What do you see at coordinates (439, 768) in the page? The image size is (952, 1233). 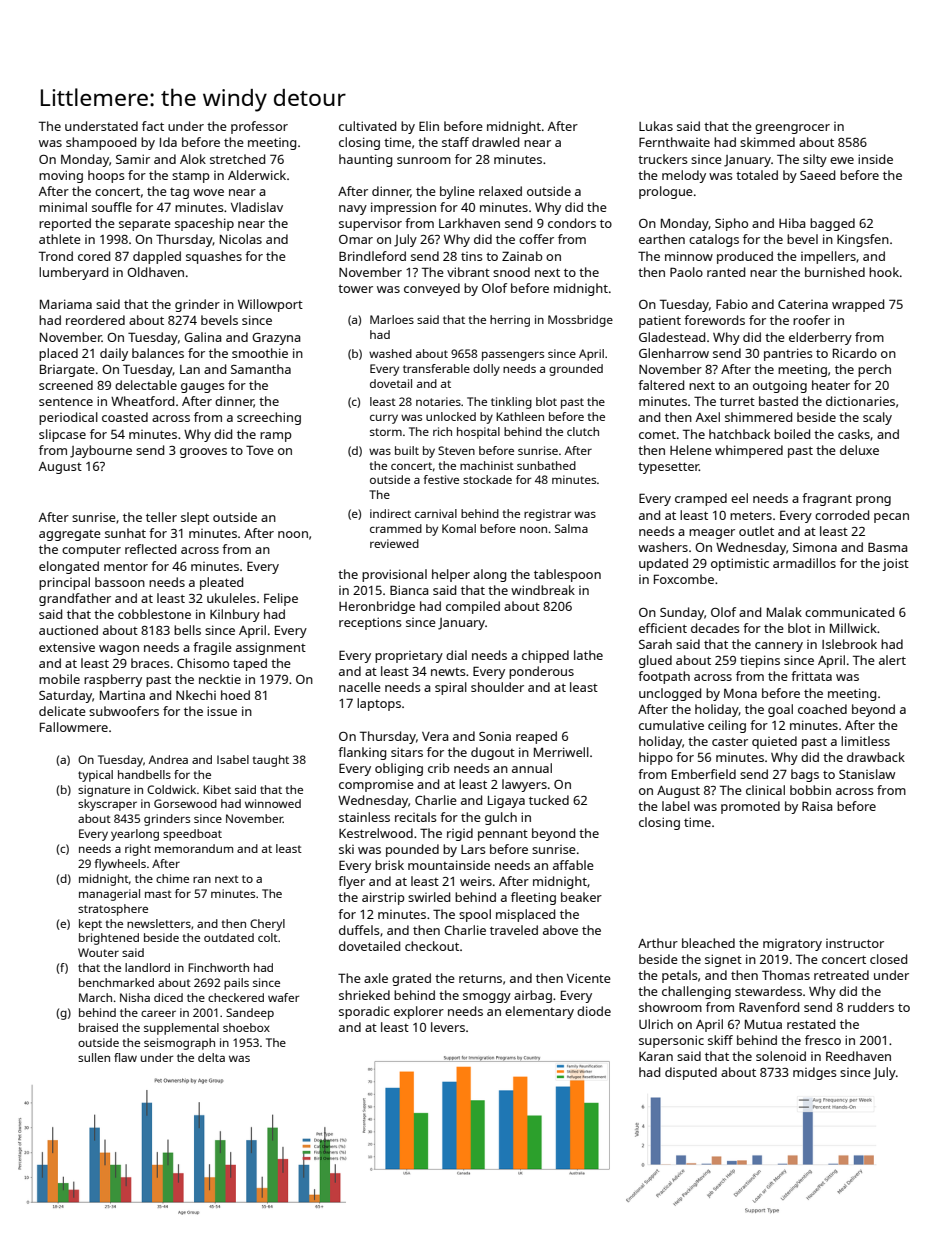 I see `crib` at bounding box center [439, 768].
